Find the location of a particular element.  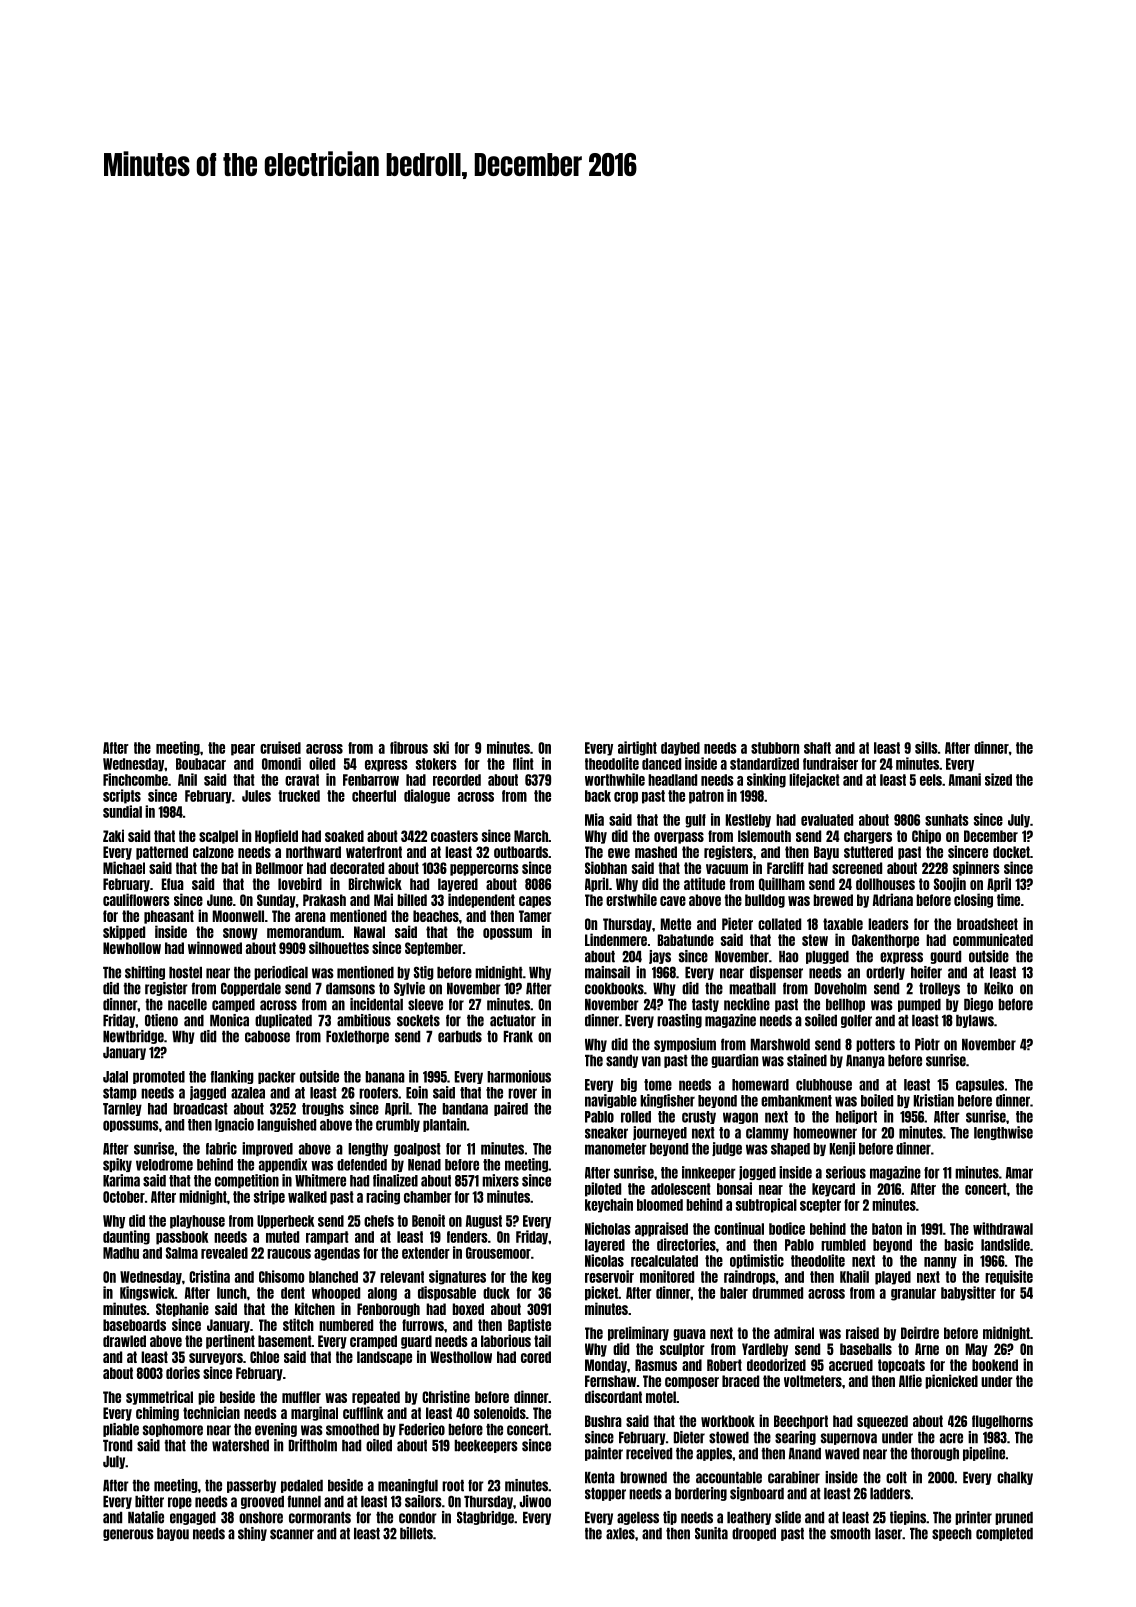

Bushra is located at coordinates (603, 1421).
